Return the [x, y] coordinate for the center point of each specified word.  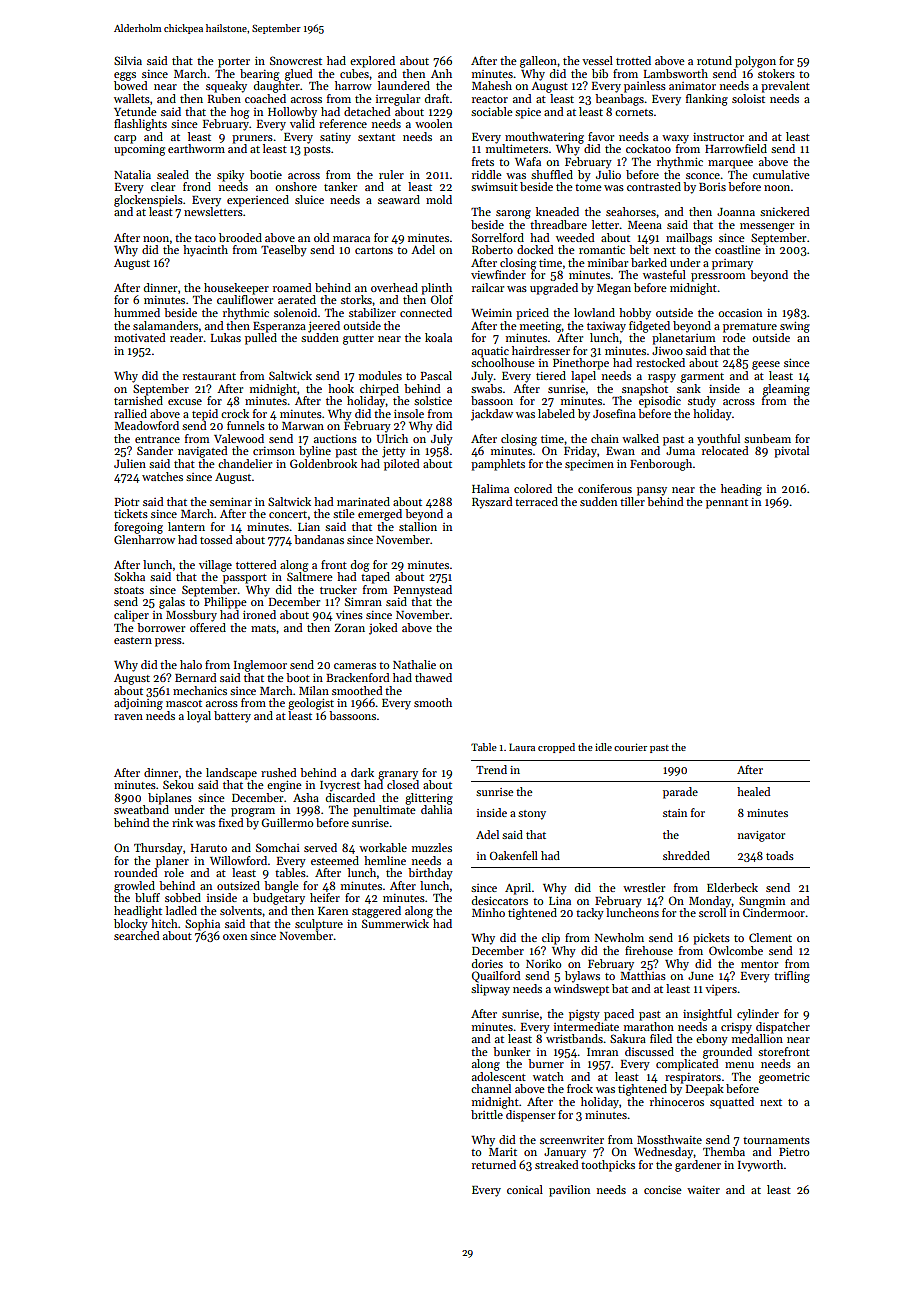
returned [494, 1164]
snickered [785, 211]
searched [137, 935]
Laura [522, 747]
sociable [492, 111]
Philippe [225, 603]
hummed [137, 312]
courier [630, 747]
